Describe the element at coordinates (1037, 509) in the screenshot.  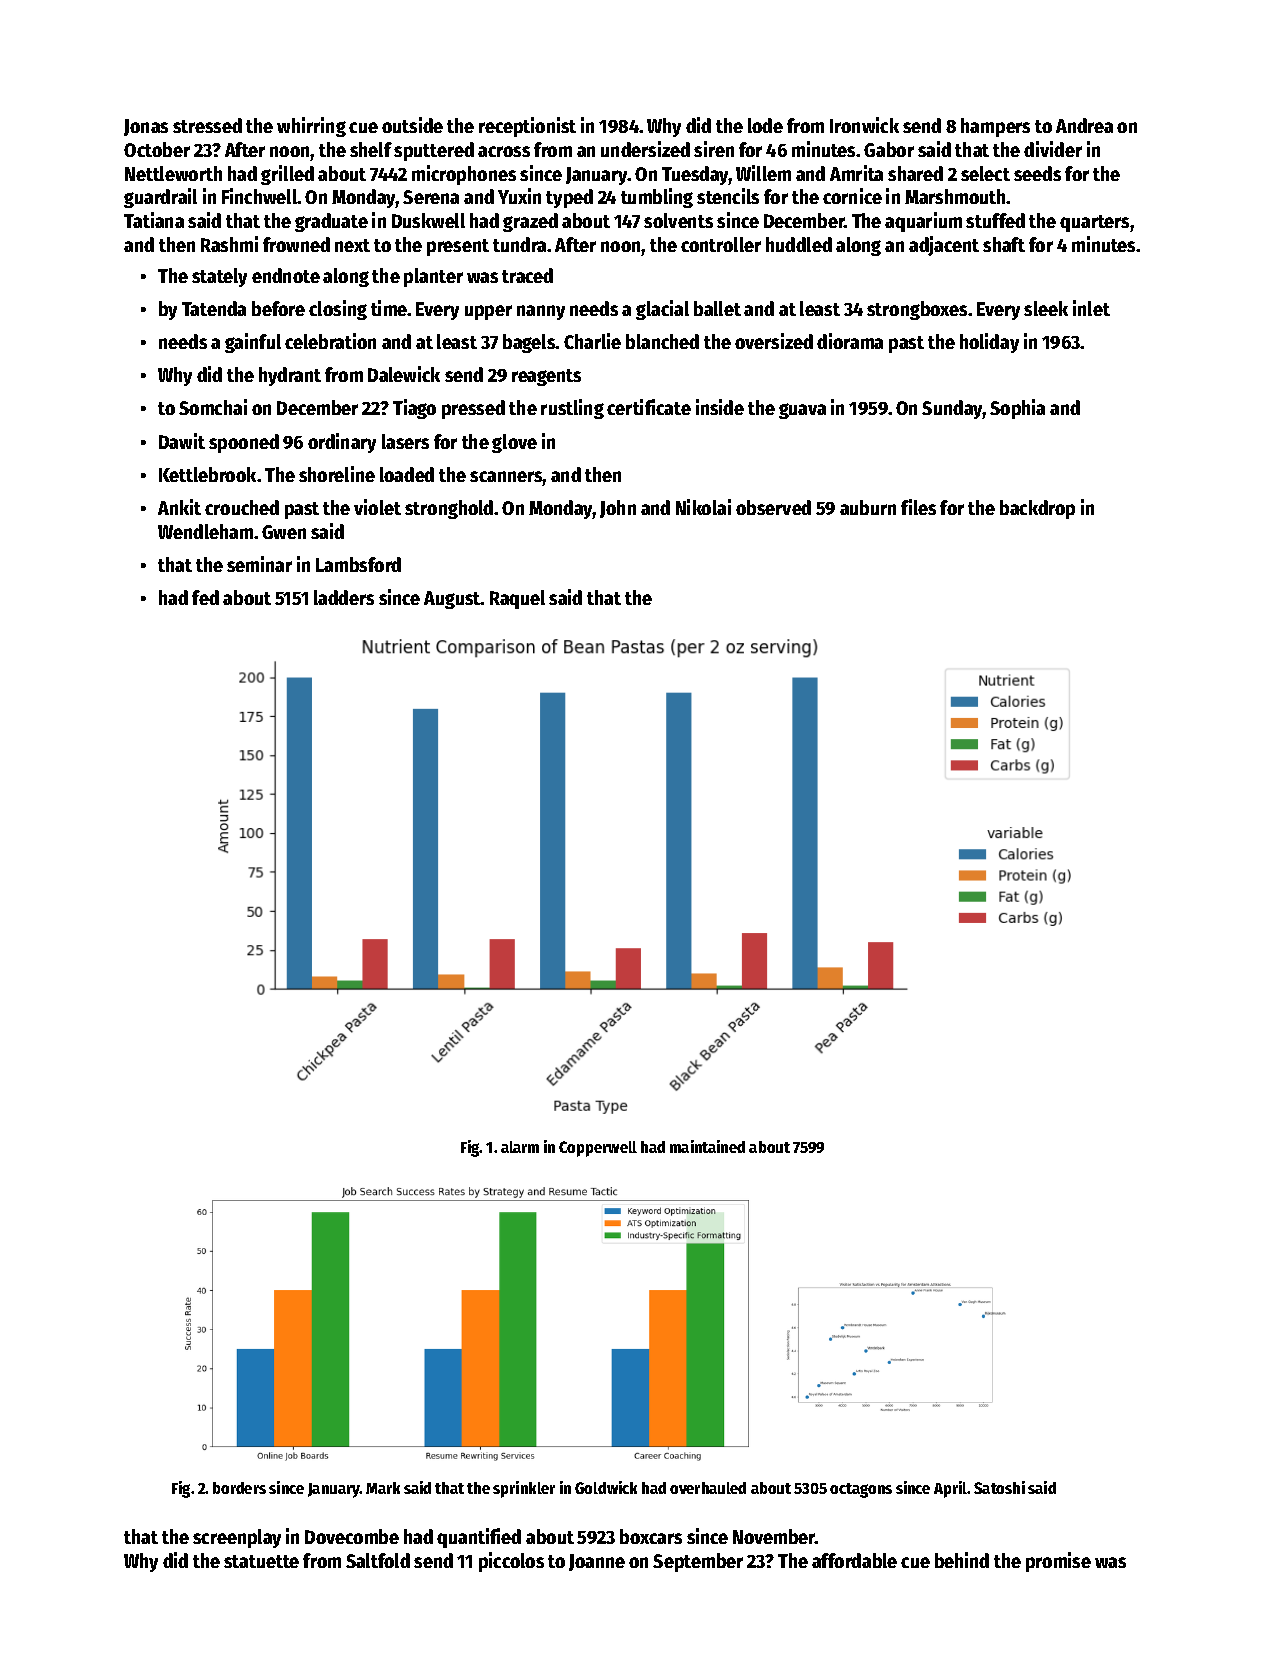
I see `backdrop` at that location.
